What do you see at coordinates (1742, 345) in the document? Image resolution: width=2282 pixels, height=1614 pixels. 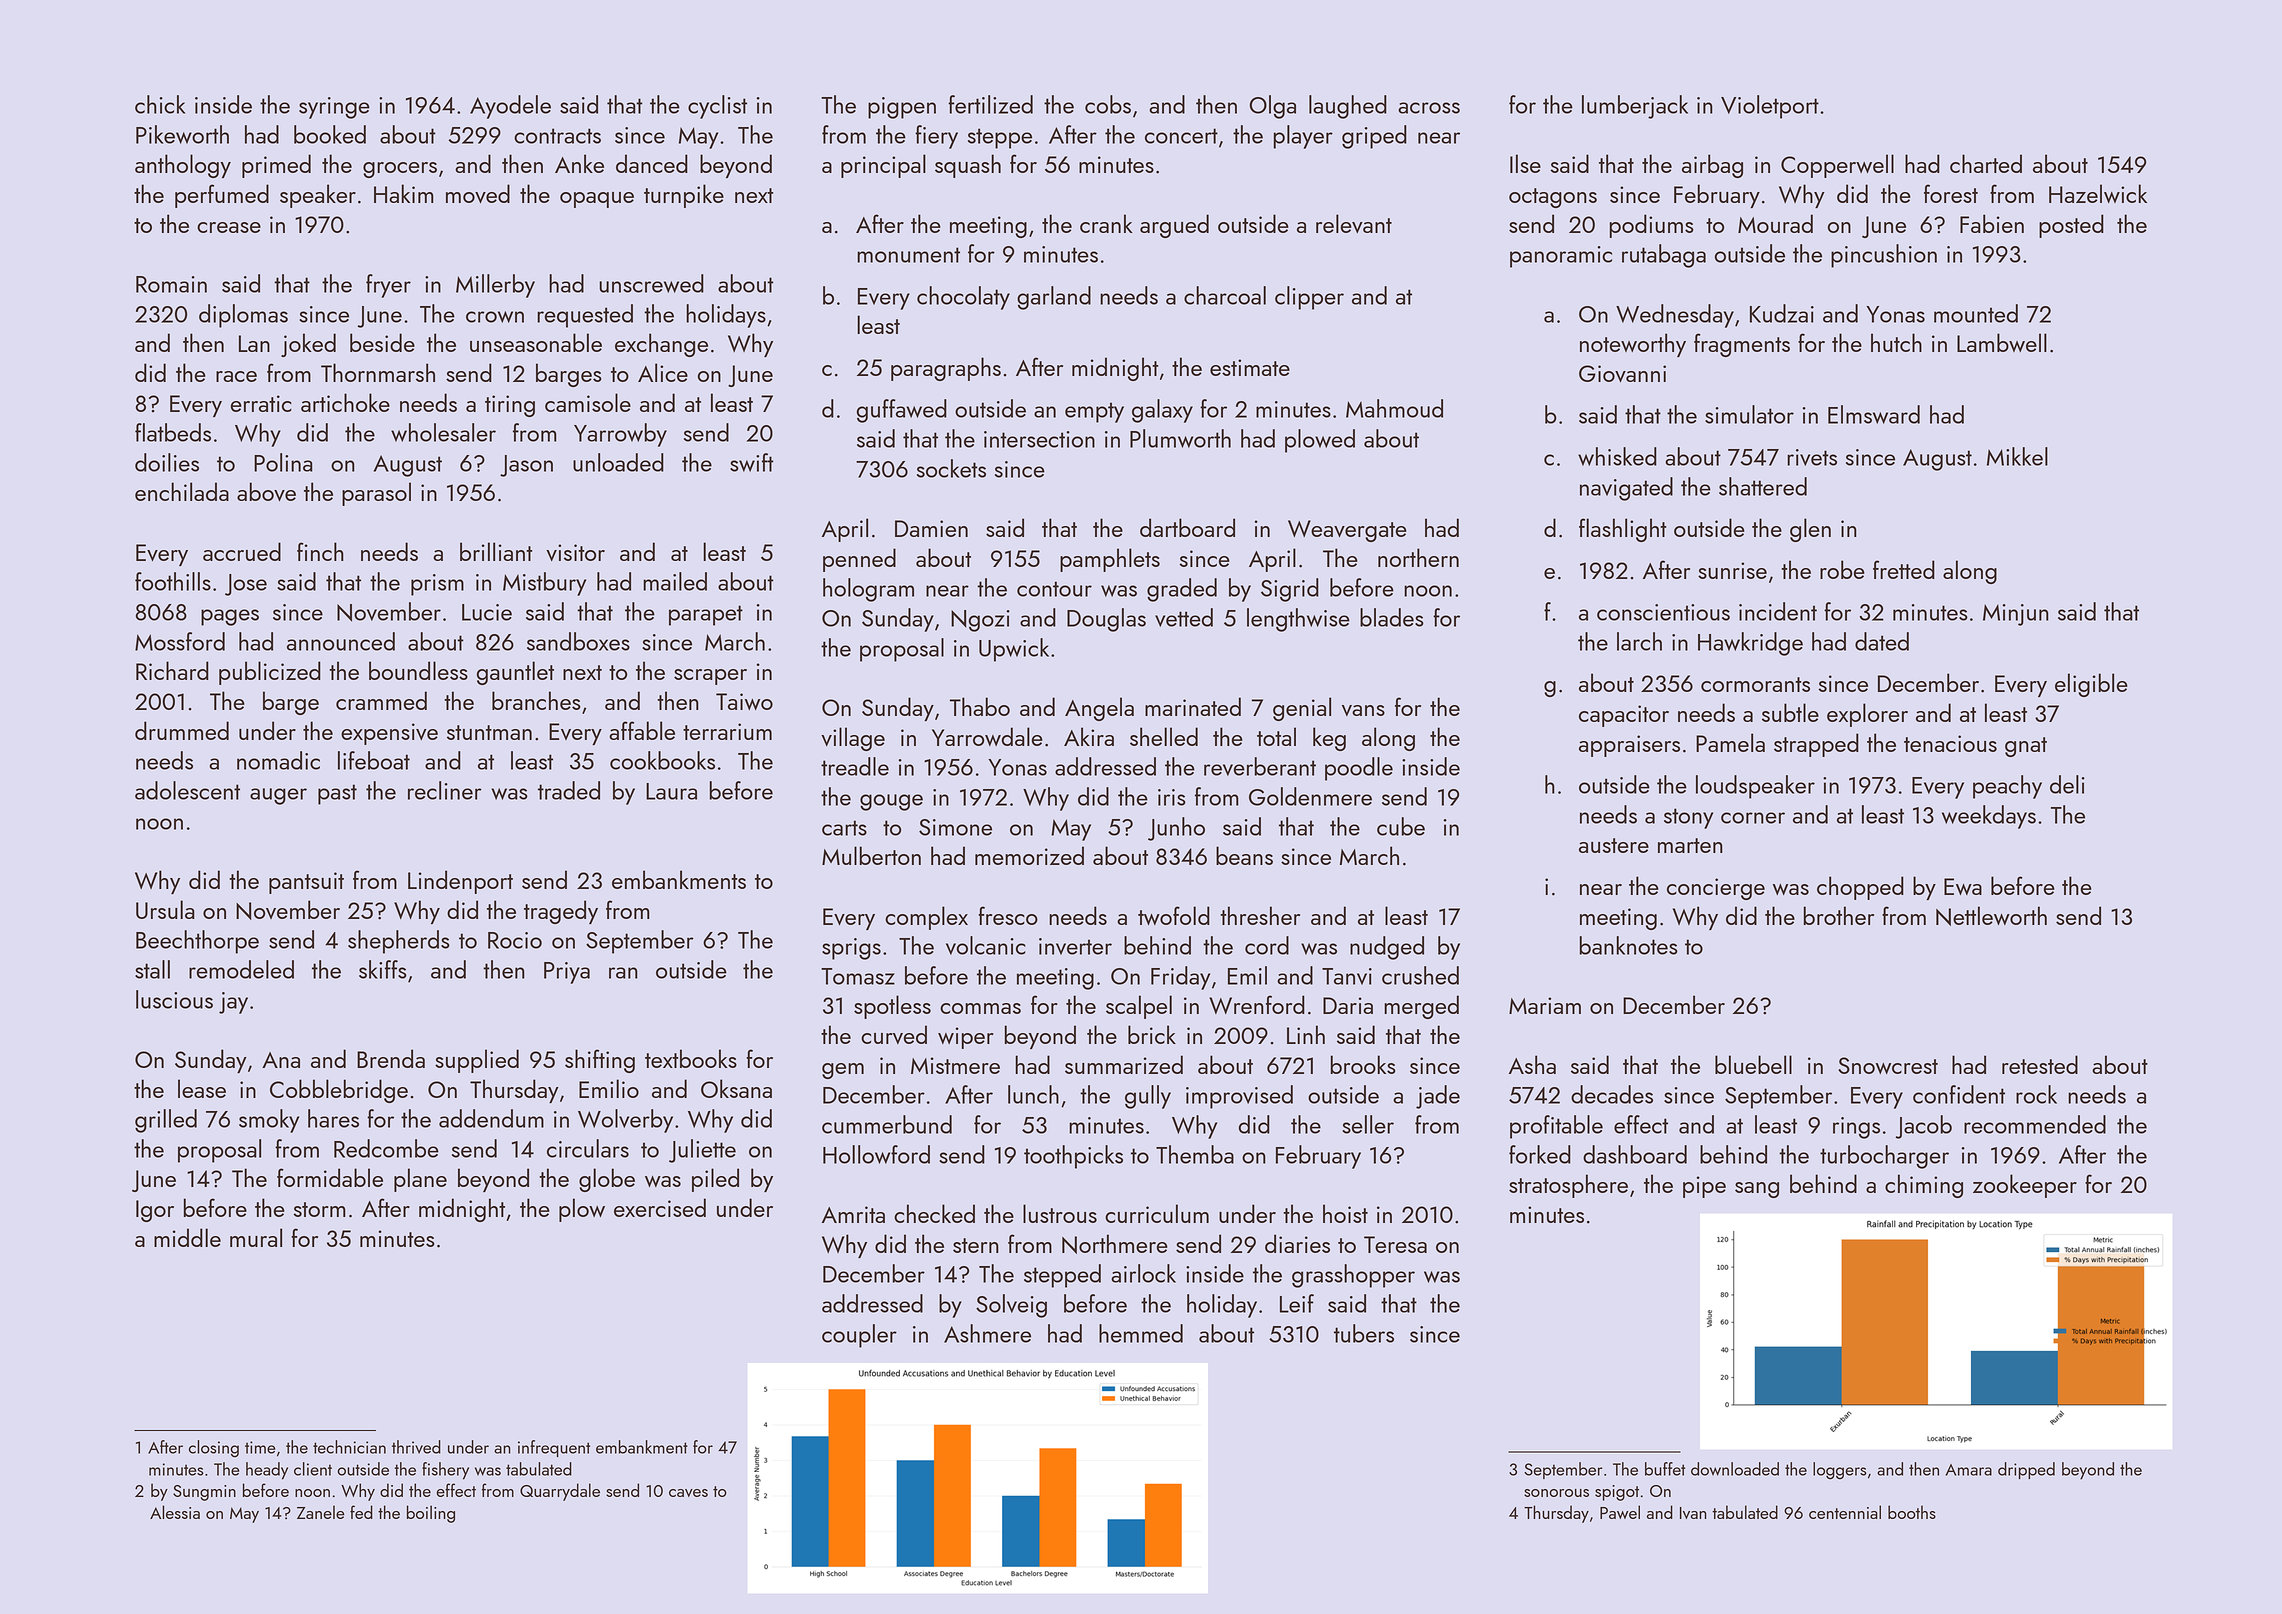 I see `fragments` at bounding box center [1742, 345].
